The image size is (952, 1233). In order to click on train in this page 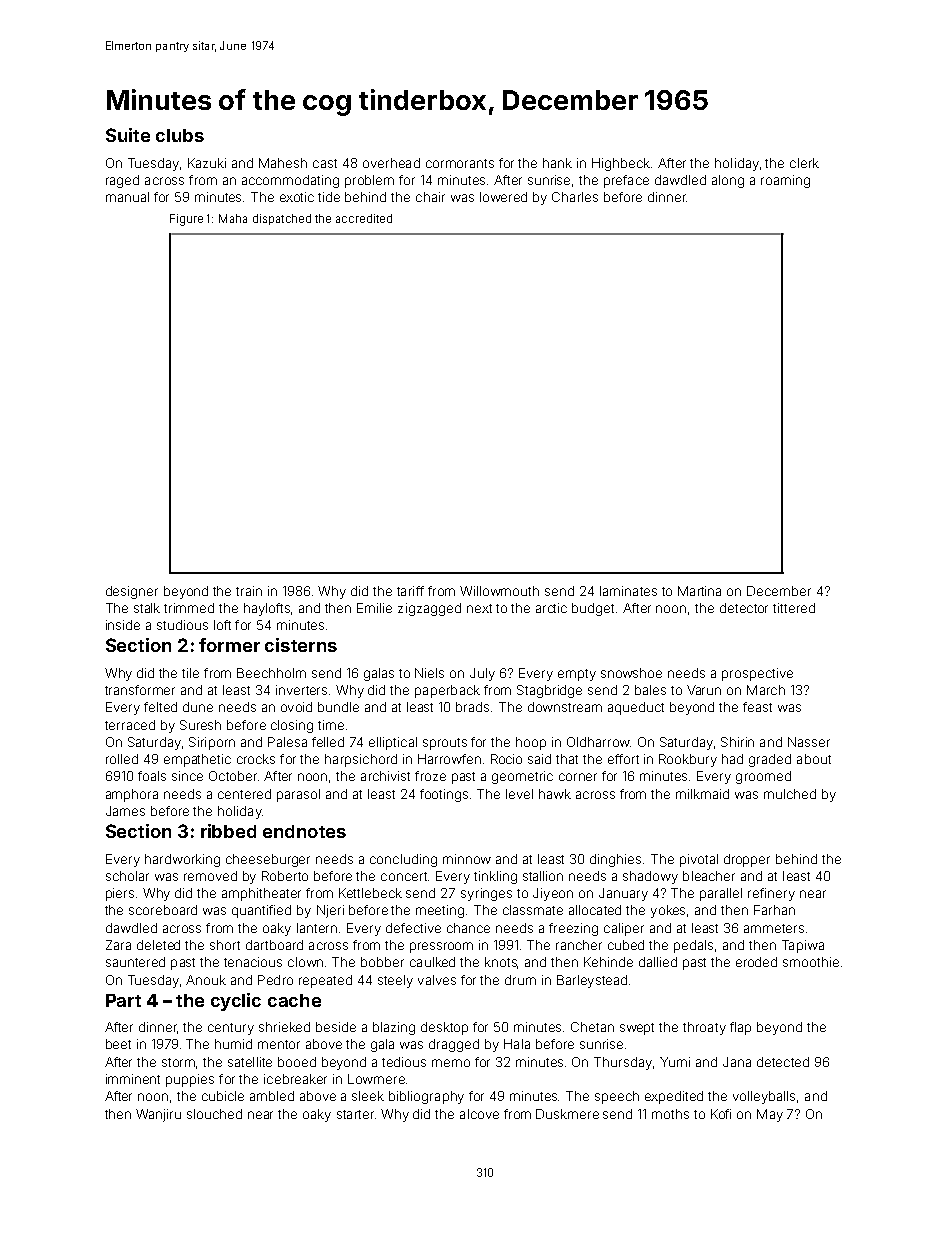, I will do `click(249, 591)`.
